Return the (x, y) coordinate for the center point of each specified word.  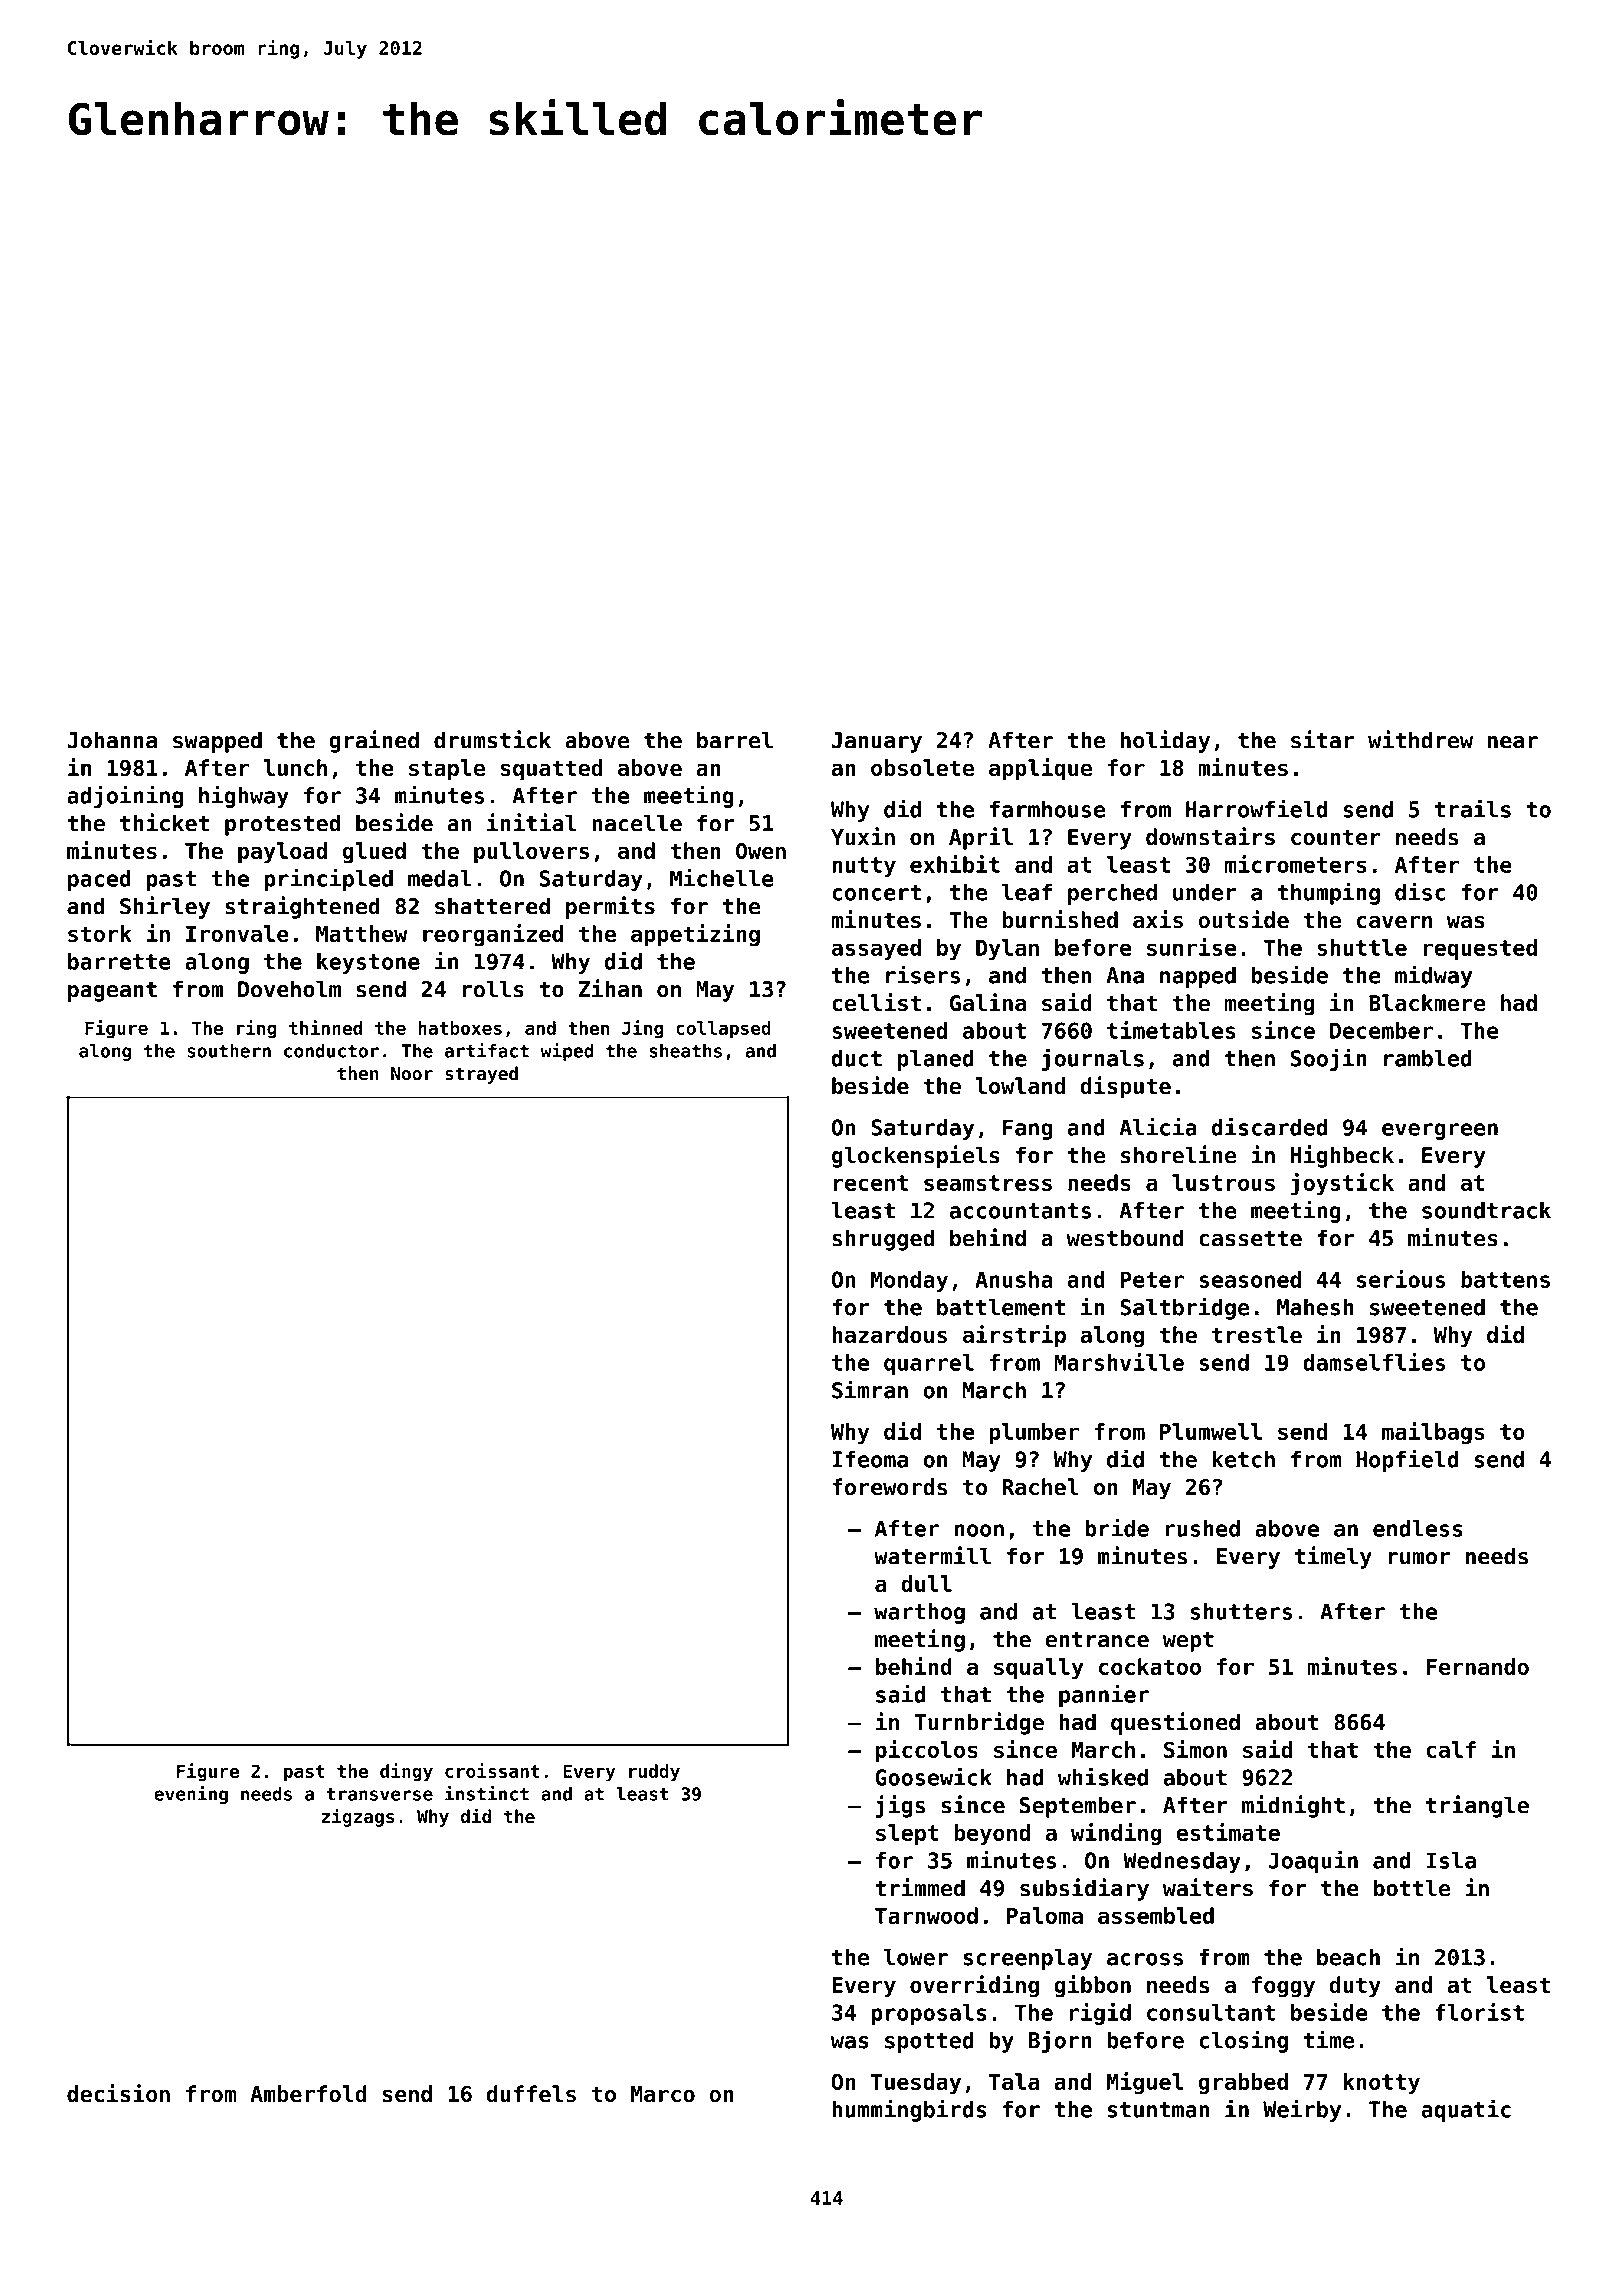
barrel (735, 740)
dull (926, 1583)
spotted (929, 2042)
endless (1418, 1528)
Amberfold (308, 2093)
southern (229, 1051)
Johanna (112, 740)
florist (1479, 2012)
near (1513, 742)
